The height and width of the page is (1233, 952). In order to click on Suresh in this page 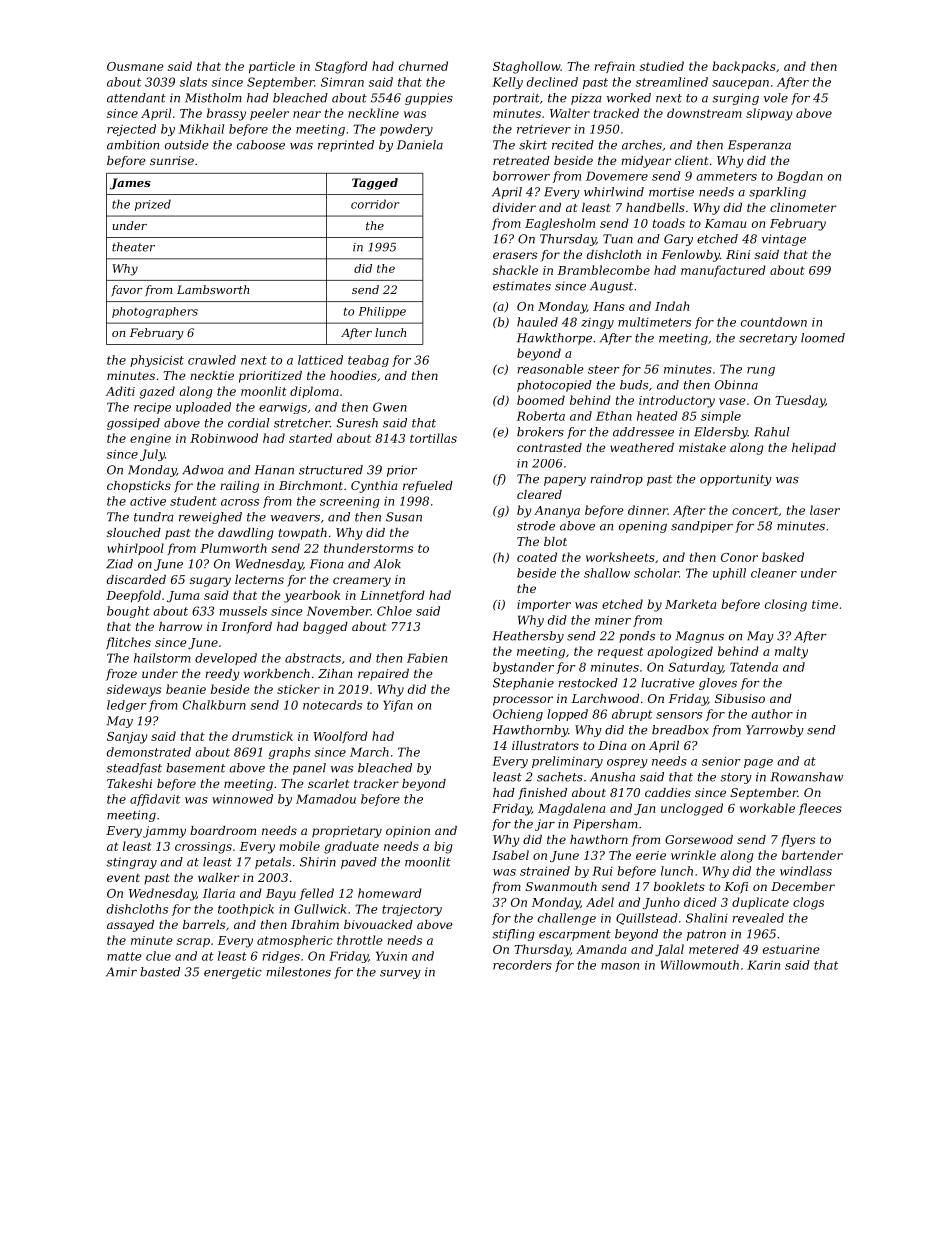, I will do `click(357, 423)`.
